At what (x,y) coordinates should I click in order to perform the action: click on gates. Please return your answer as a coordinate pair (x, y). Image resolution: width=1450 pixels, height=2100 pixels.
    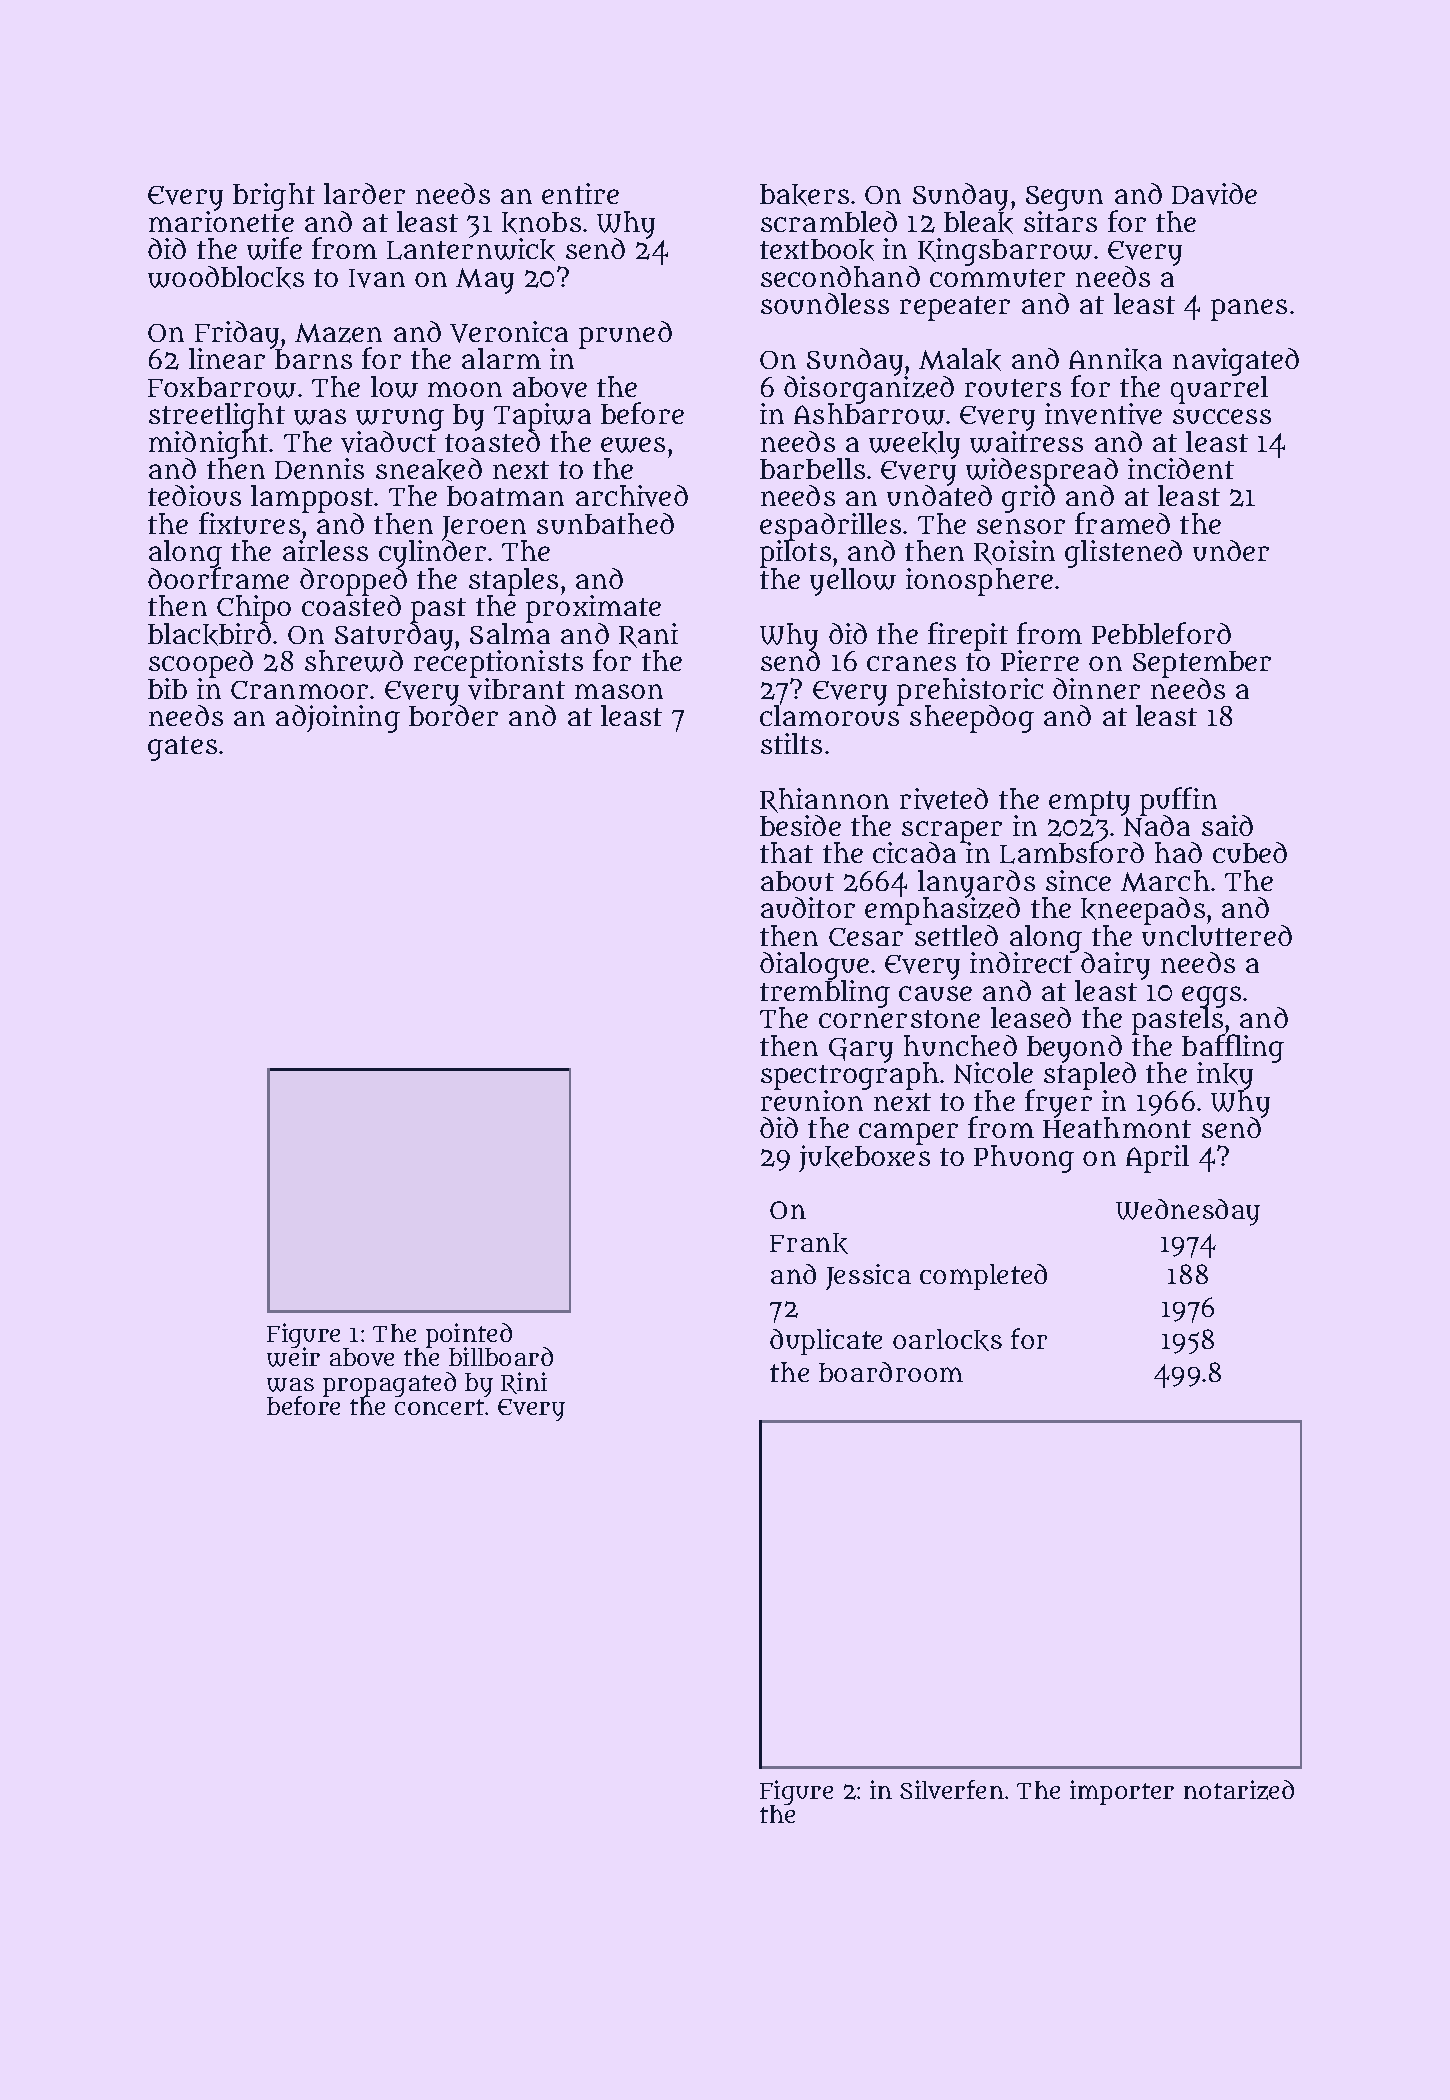
    Looking at the image, I should click on (182, 748).
